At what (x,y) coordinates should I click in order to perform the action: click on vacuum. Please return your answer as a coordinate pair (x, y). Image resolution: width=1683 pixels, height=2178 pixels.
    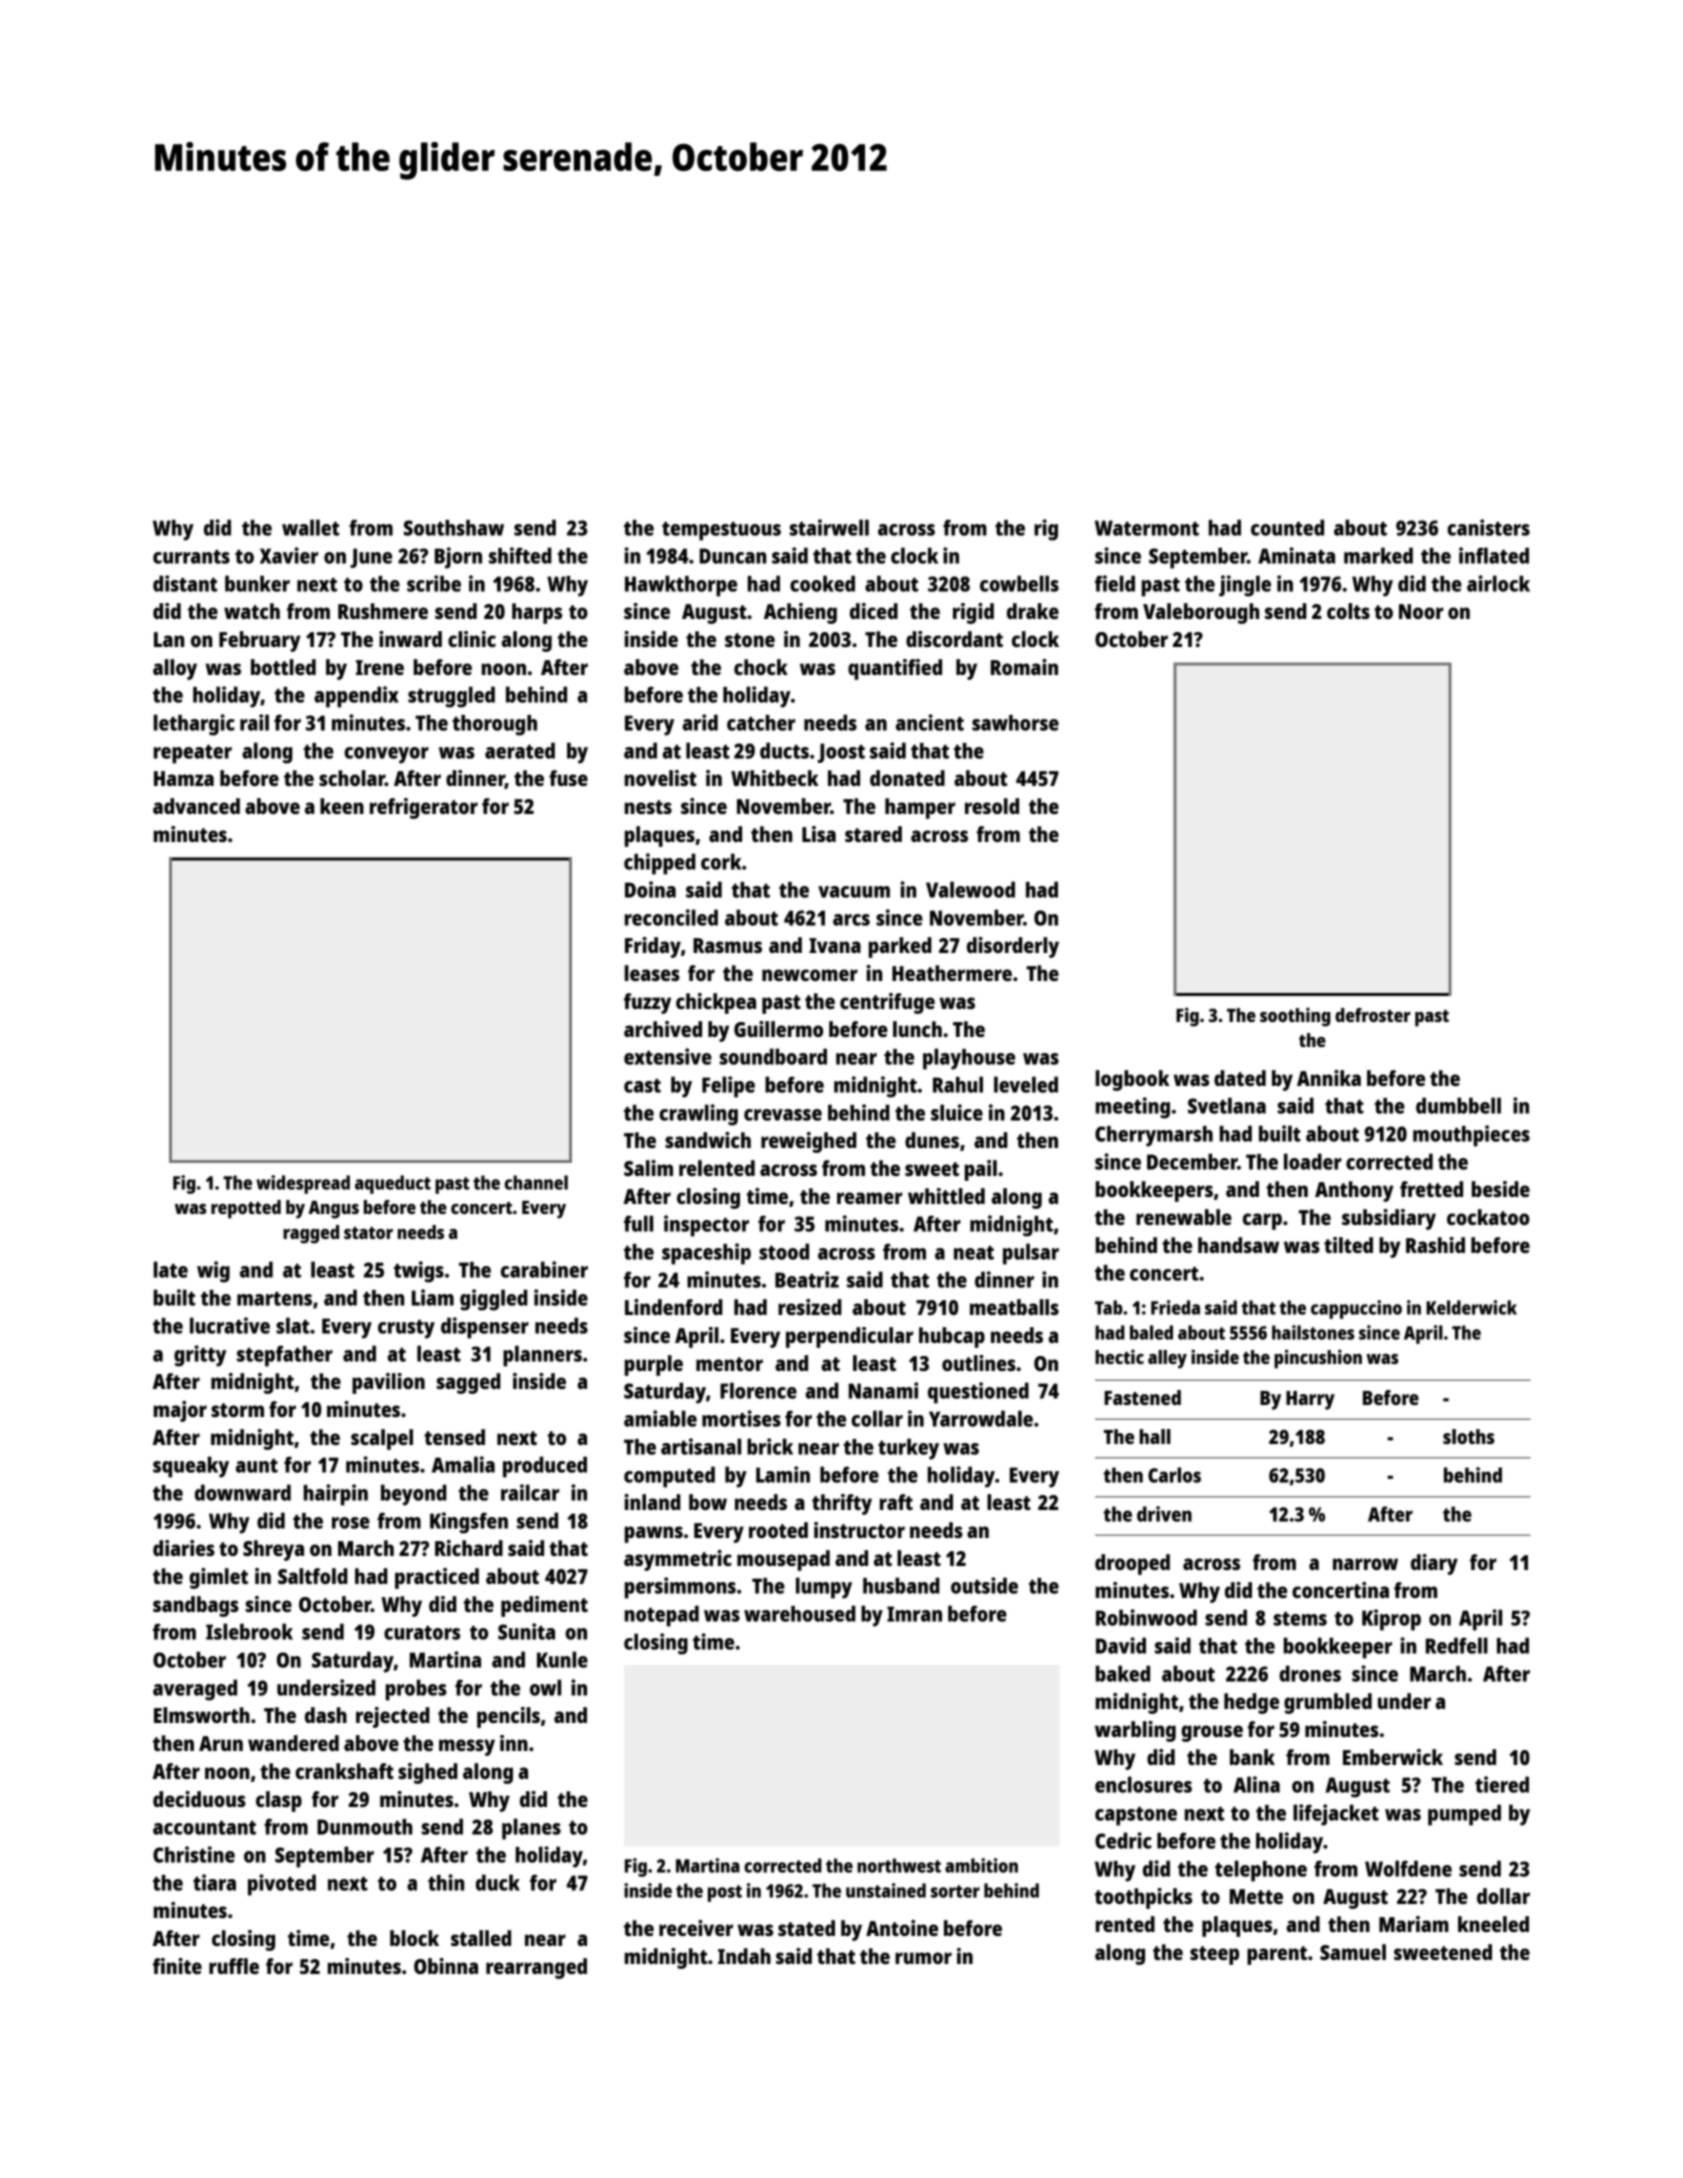
    Looking at the image, I should click on (854, 892).
